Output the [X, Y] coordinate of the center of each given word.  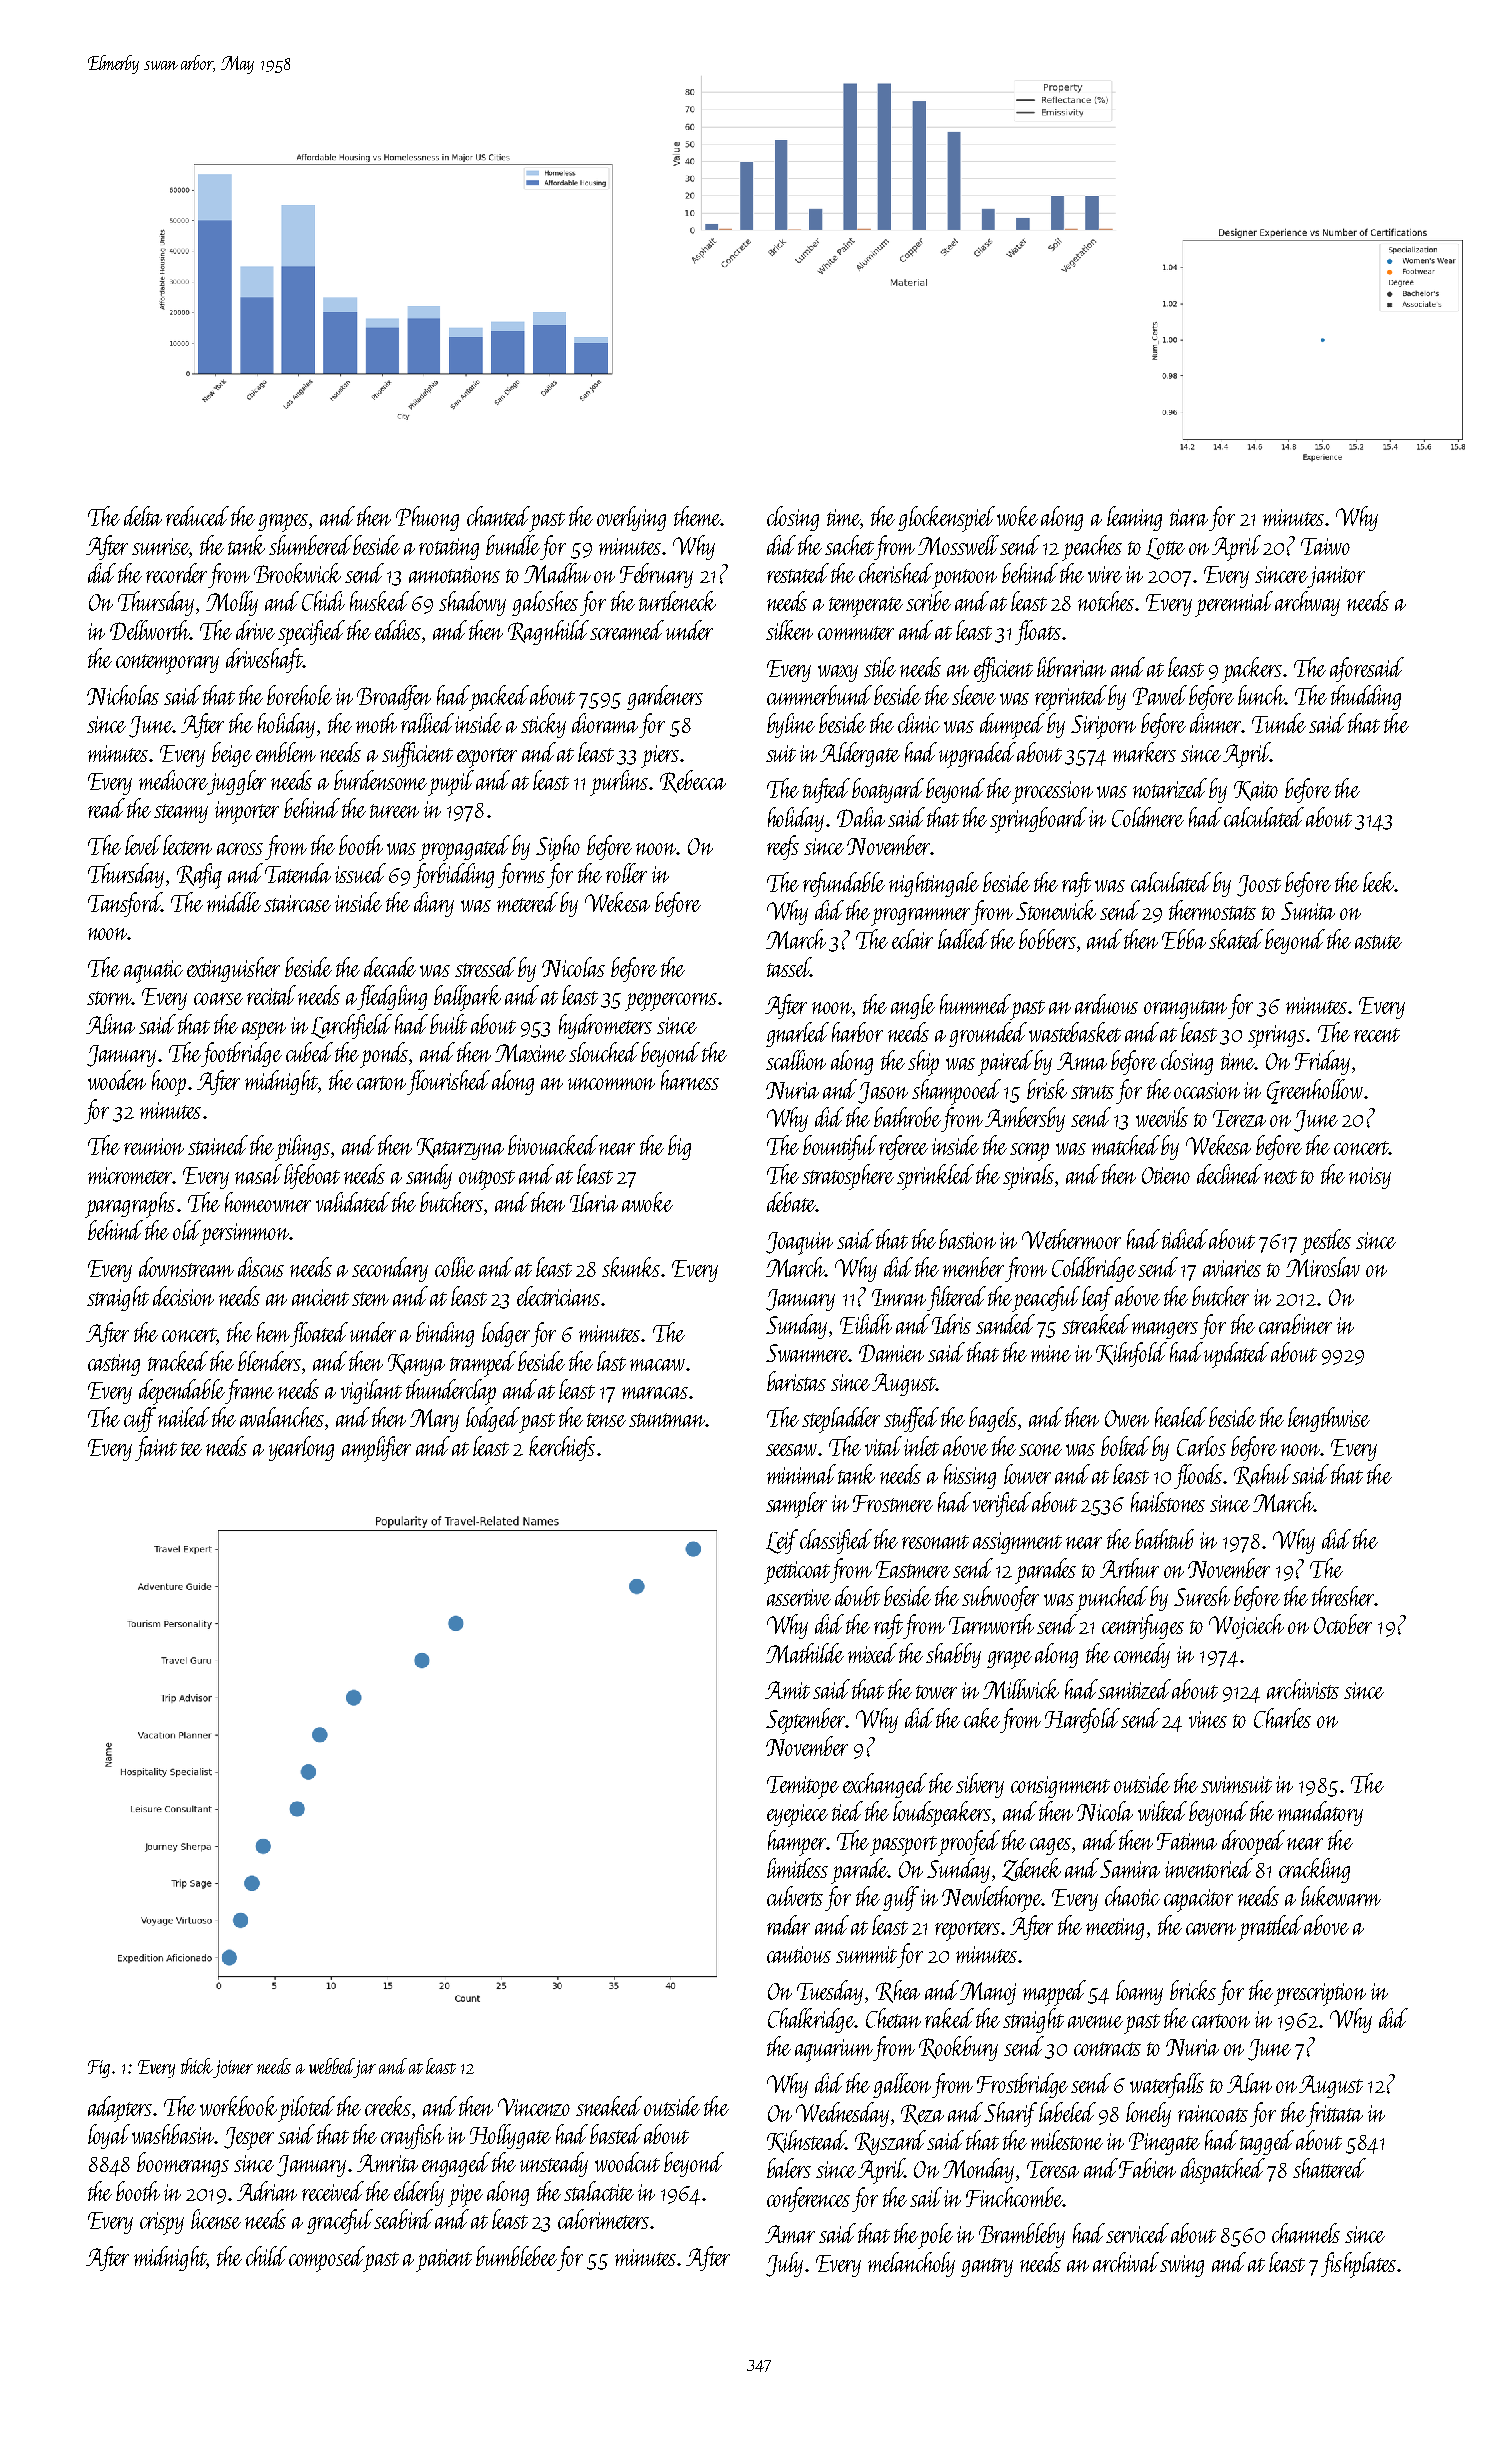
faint [156, 1448]
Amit [787, 1690]
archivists [1303, 1689]
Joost [1259, 886]
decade [390, 967]
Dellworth [150, 630]
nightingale [934, 884]
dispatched [1223, 2171]
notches [1107, 601]
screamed [627, 630]
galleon [902, 2085]
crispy [162, 2223]
